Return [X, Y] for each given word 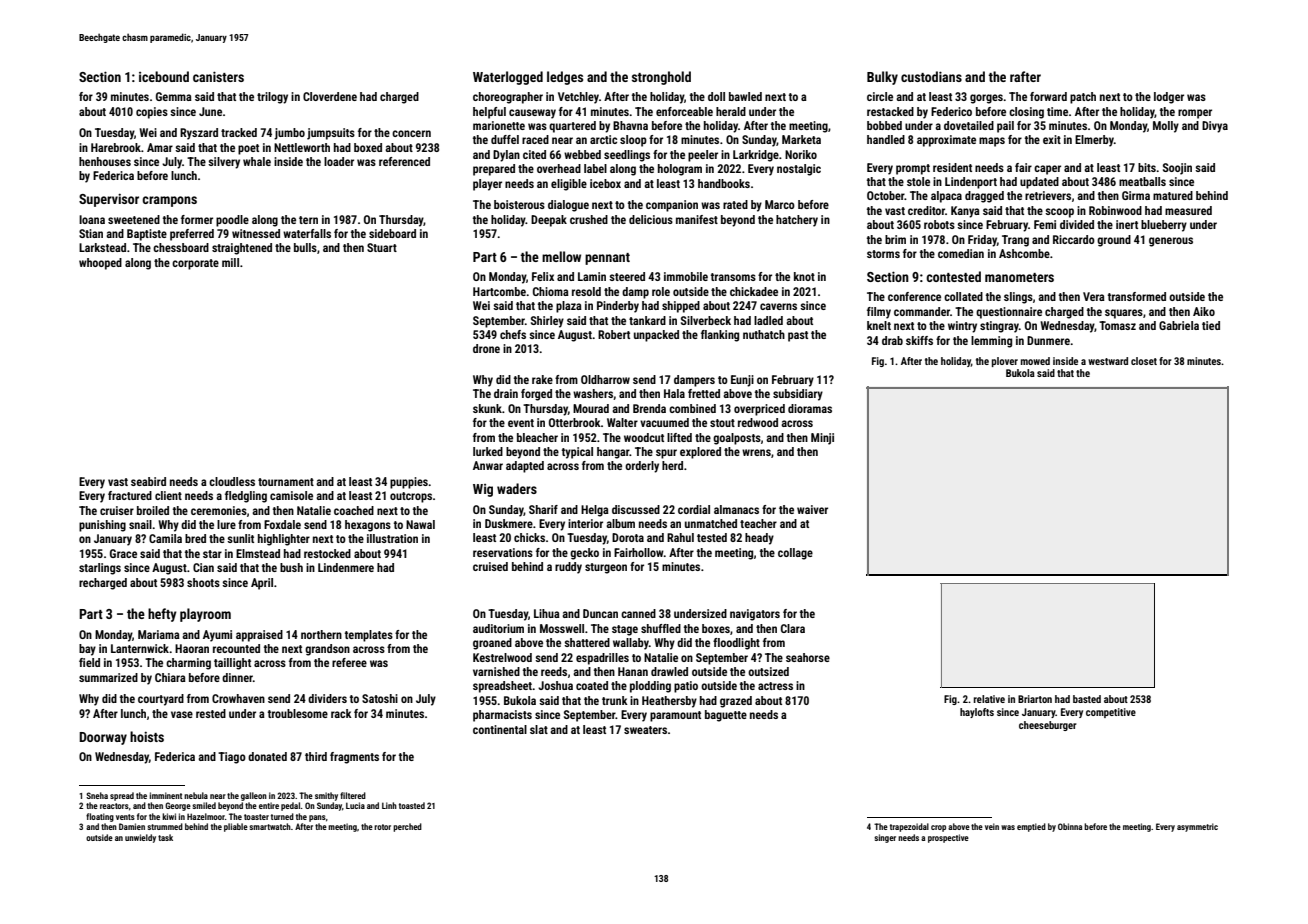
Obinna [1070, 826]
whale [257, 161]
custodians [931, 76]
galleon [254, 796]
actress [775, 686]
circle [880, 96]
